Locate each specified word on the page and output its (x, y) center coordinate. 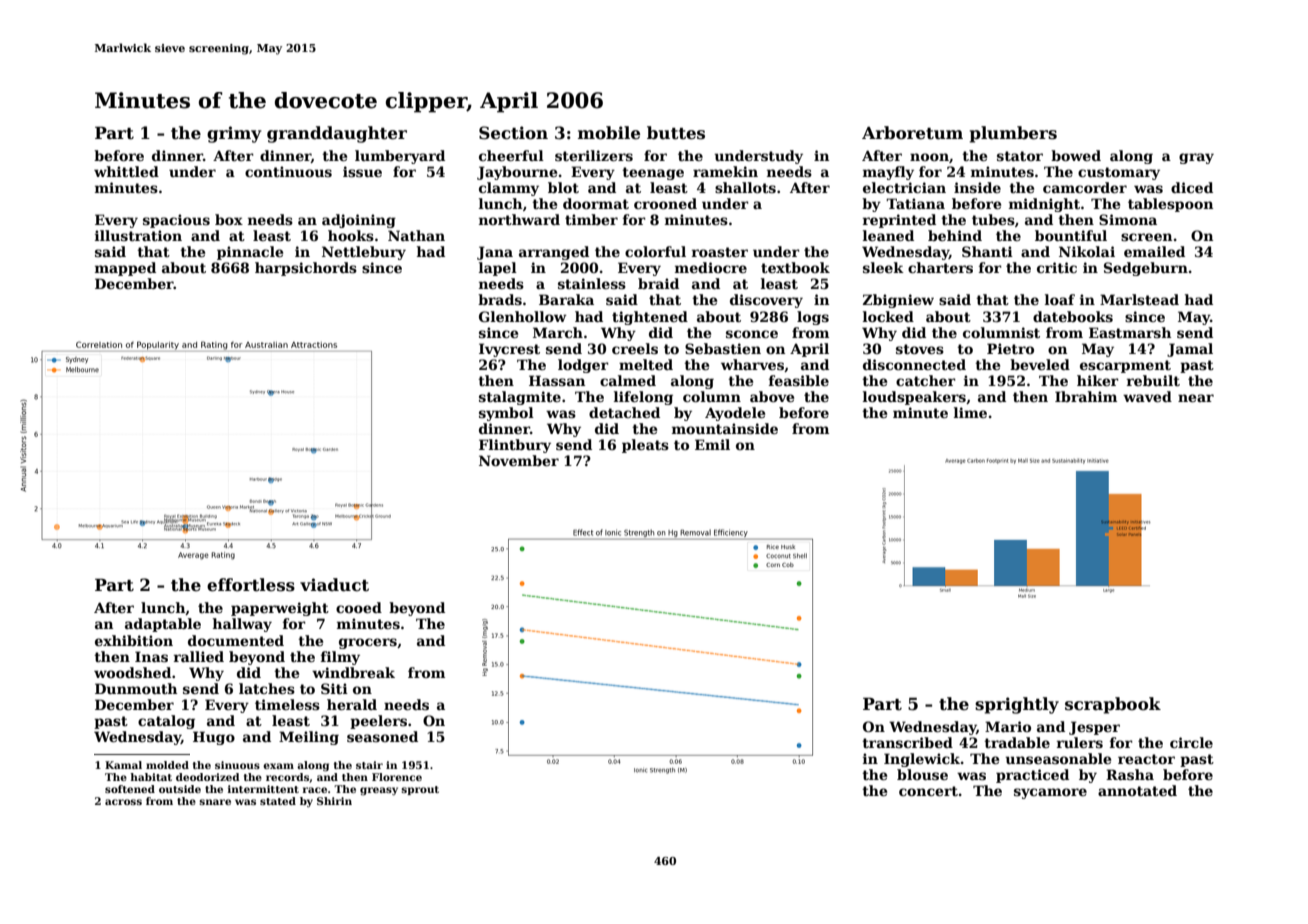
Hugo (214, 738)
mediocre (711, 267)
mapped (125, 269)
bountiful (1071, 235)
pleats (645, 446)
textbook (795, 267)
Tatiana (915, 203)
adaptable (163, 625)
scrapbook (1113, 705)
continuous (288, 171)
